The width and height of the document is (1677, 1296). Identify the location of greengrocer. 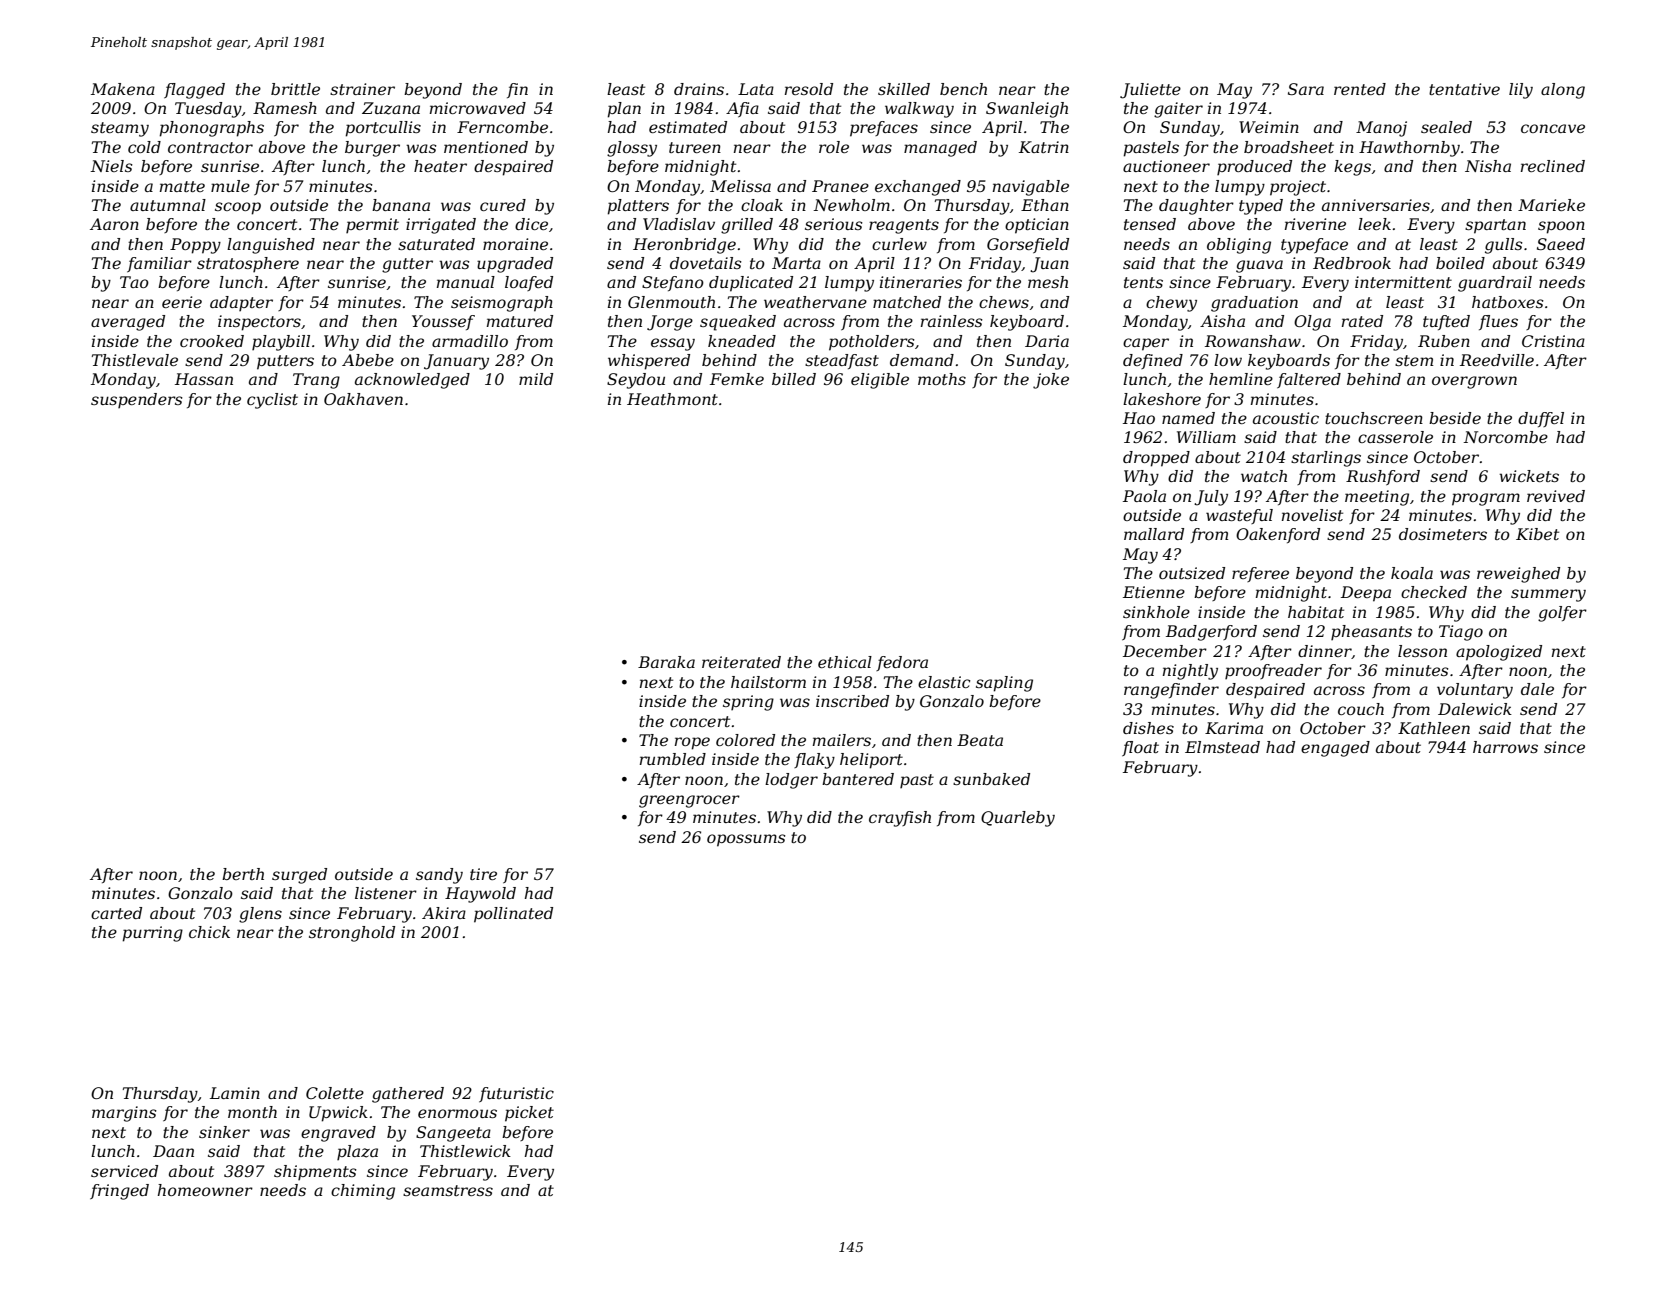
(689, 801).
